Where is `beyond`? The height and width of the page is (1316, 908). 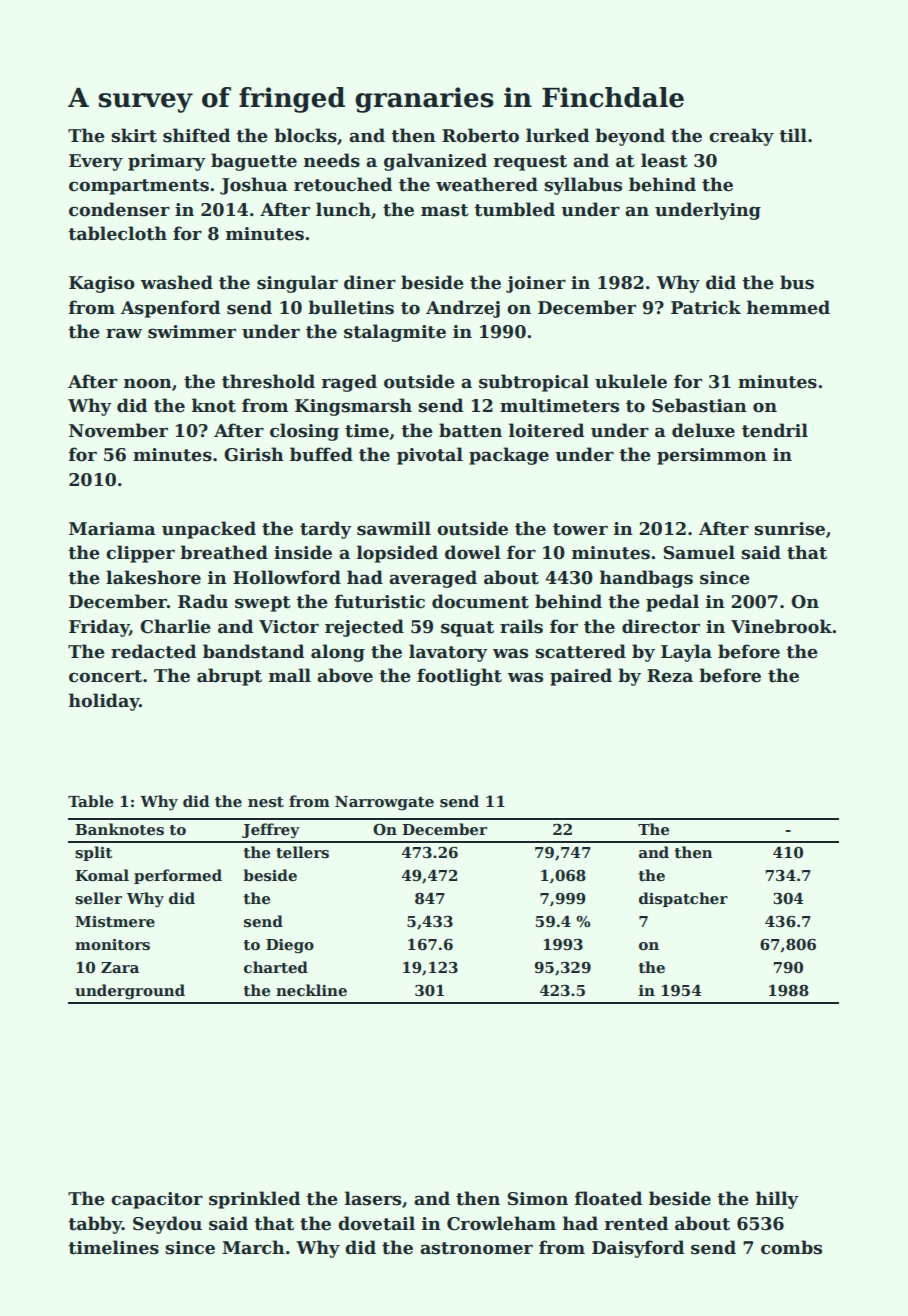 beyond is located at coordinates (630, 137).
